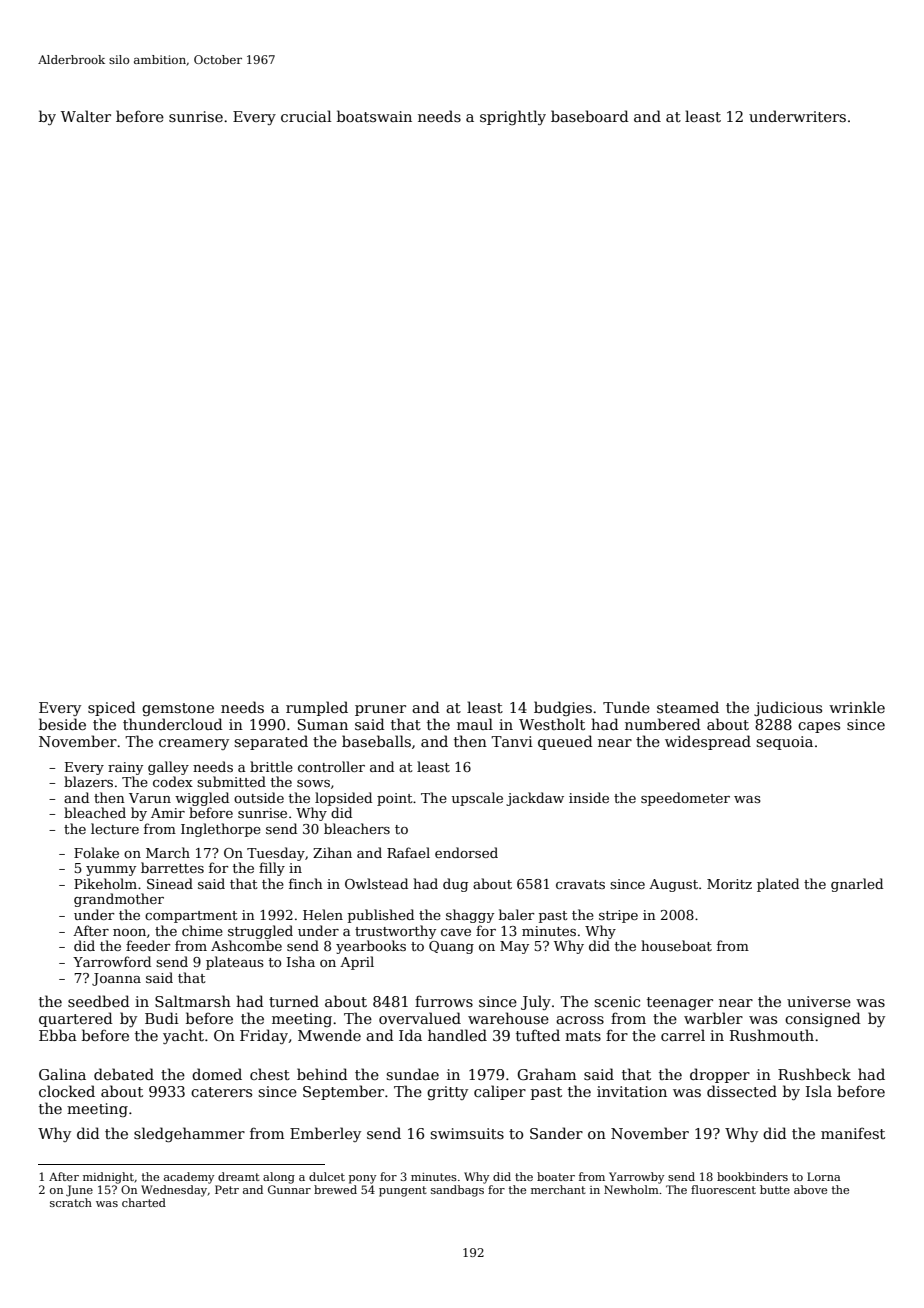 The height and width of the screenshot is (1308, 924). Describe the element at coordinates (590, 116) in the screenshot. I see `baseboard` at that location.
